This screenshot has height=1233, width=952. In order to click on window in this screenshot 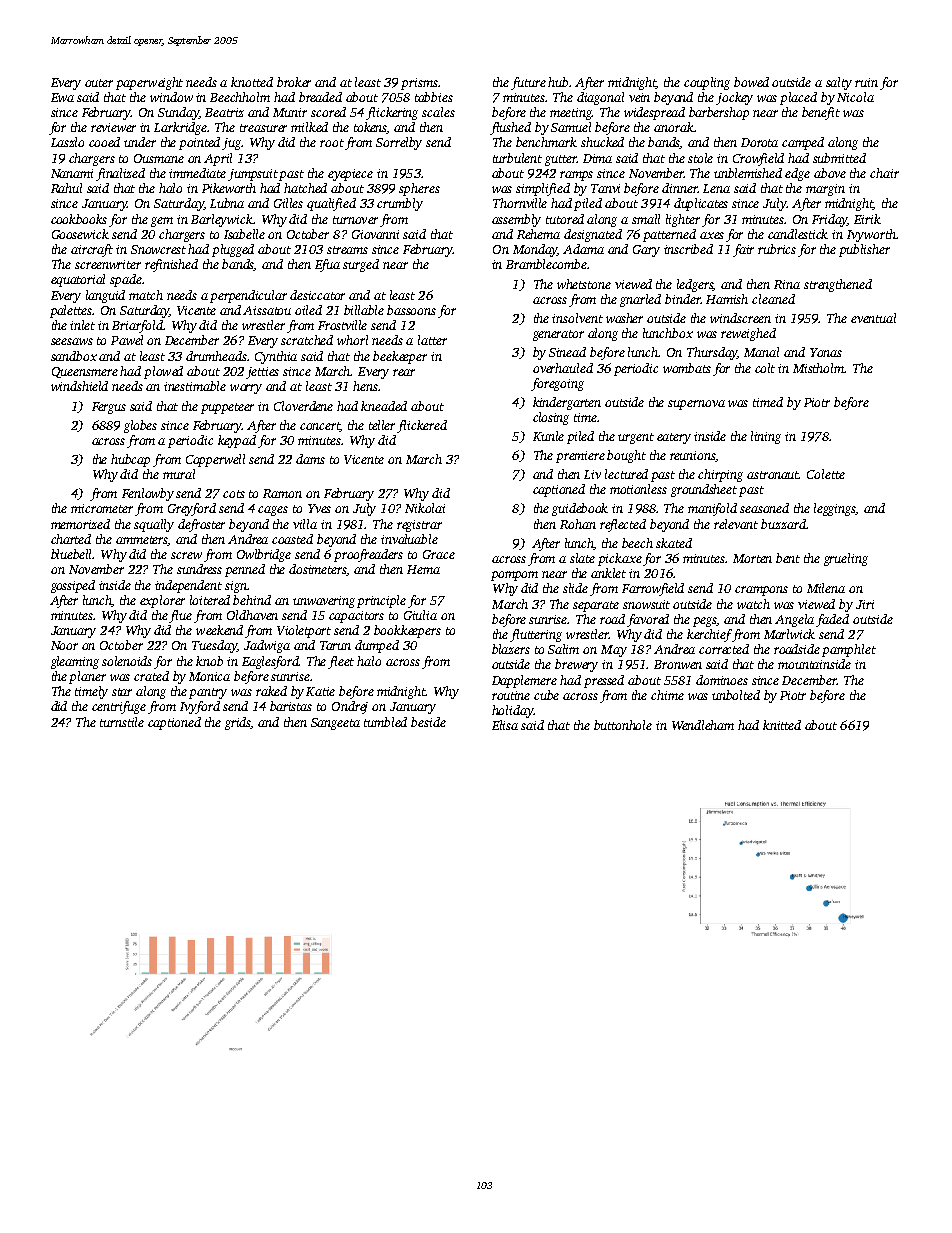, I will do `click(171, 97)`.
